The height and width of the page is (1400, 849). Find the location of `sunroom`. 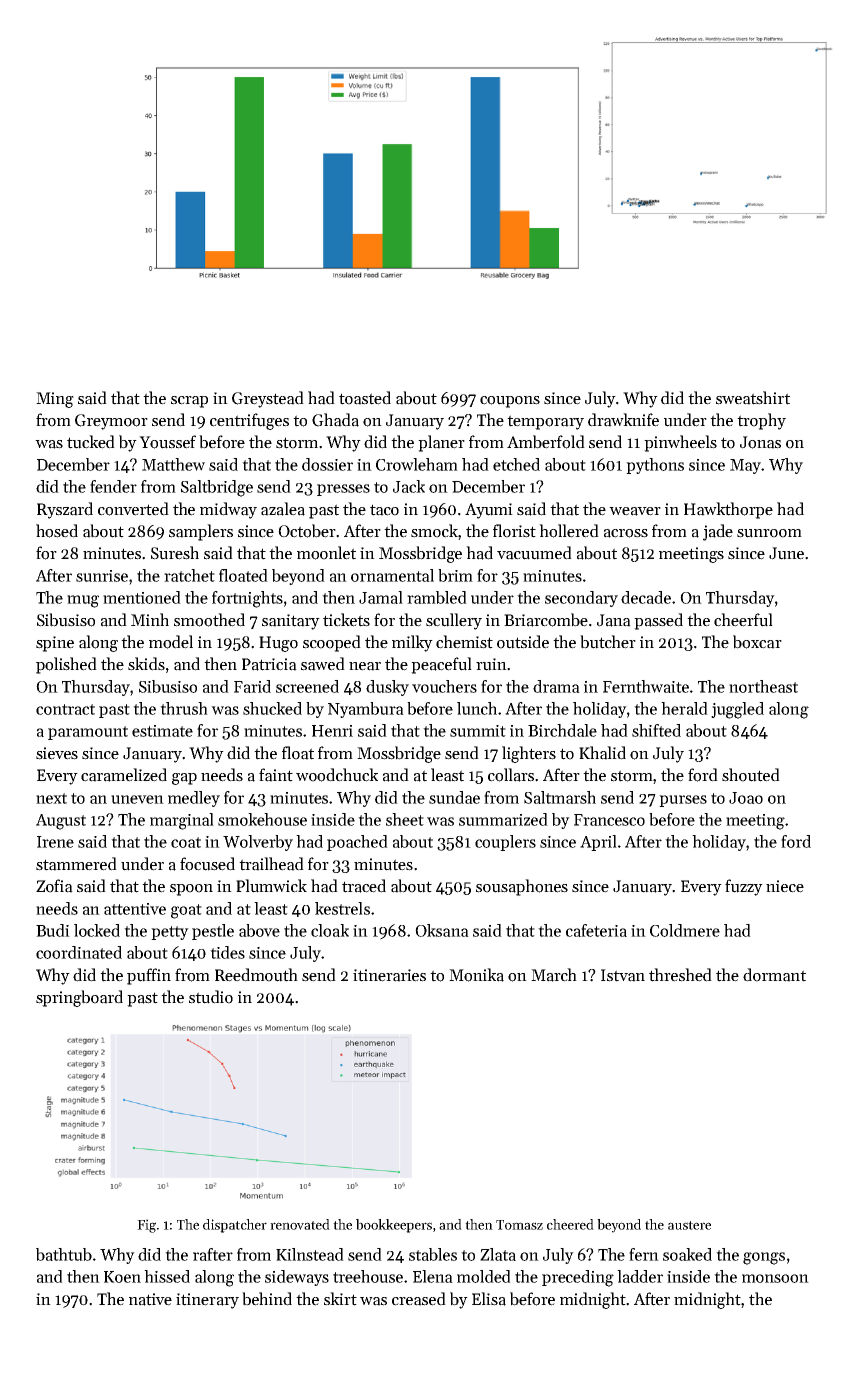

sunroom is located at coordinates (769, 533).
